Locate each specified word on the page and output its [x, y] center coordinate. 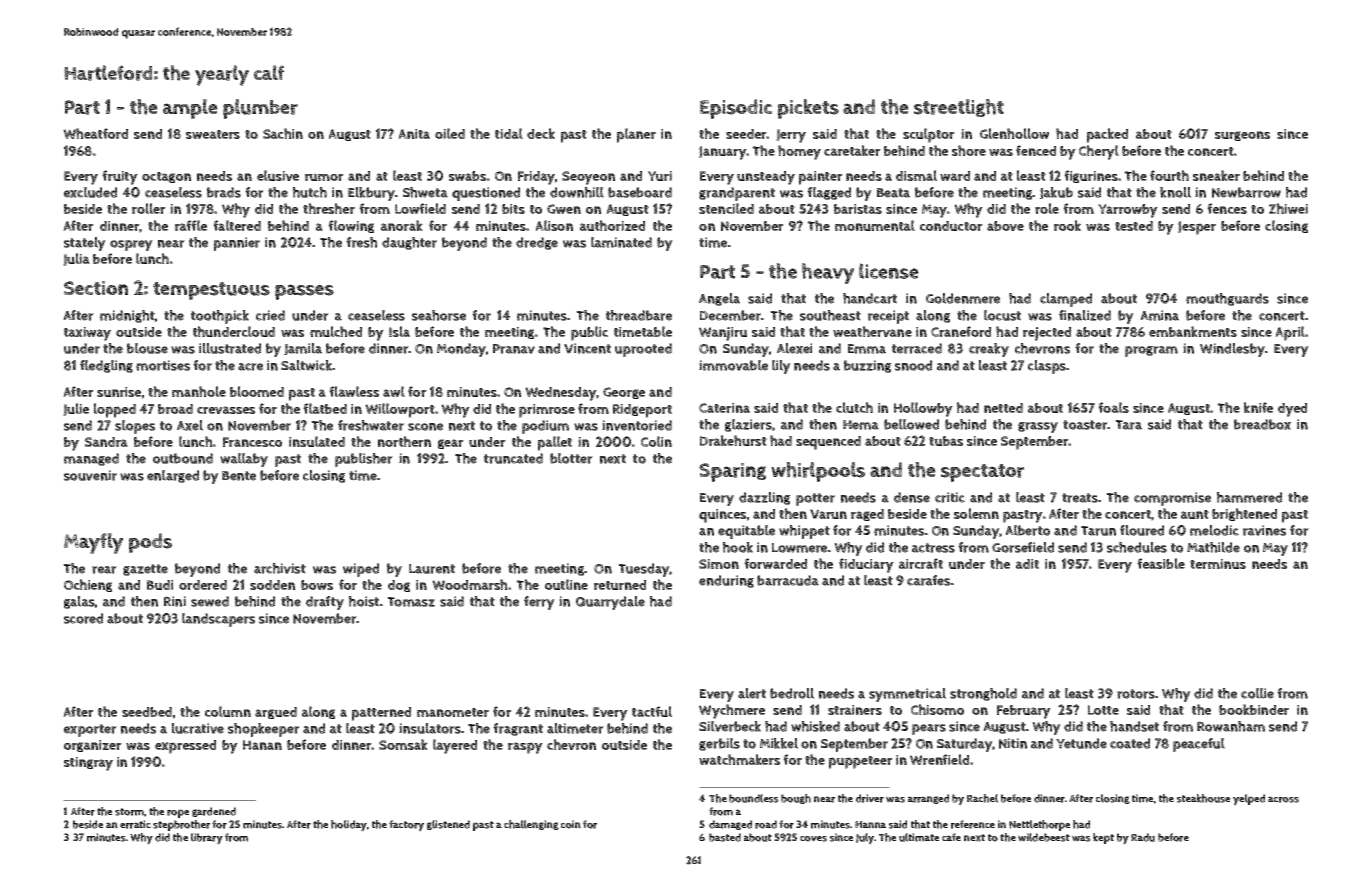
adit [1027, 564]
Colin [656, 441]
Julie [76, 409]
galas [79, 602]
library [207, 839]
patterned [381, 714]
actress [933, 548]
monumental [875, 225]
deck [541, 133]
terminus [1218, 564]
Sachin [283, 133]
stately [85, 244]
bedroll [792, 693]
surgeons [1242, 136]
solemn [976, 513]
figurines [1091, 176]
